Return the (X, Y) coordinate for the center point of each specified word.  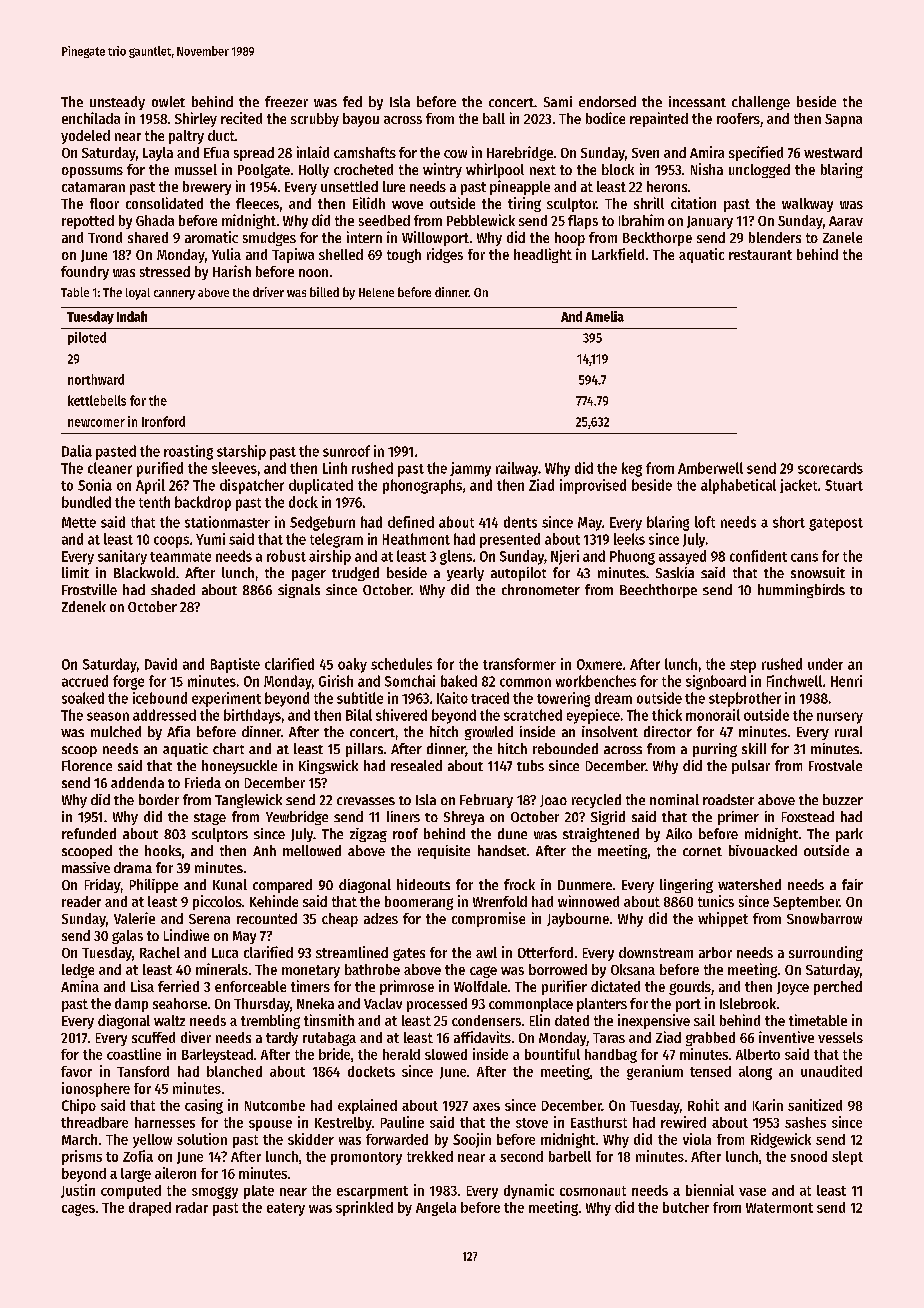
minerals (222, 969)
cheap (340, 920)
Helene (376, 292)
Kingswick (328, 767)
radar (192, 1207)
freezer (286, 101)
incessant (697, 101)
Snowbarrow (824, 918)
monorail (713, 715)
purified (160, 469)
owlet (168, 101)
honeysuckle (239, 767)
